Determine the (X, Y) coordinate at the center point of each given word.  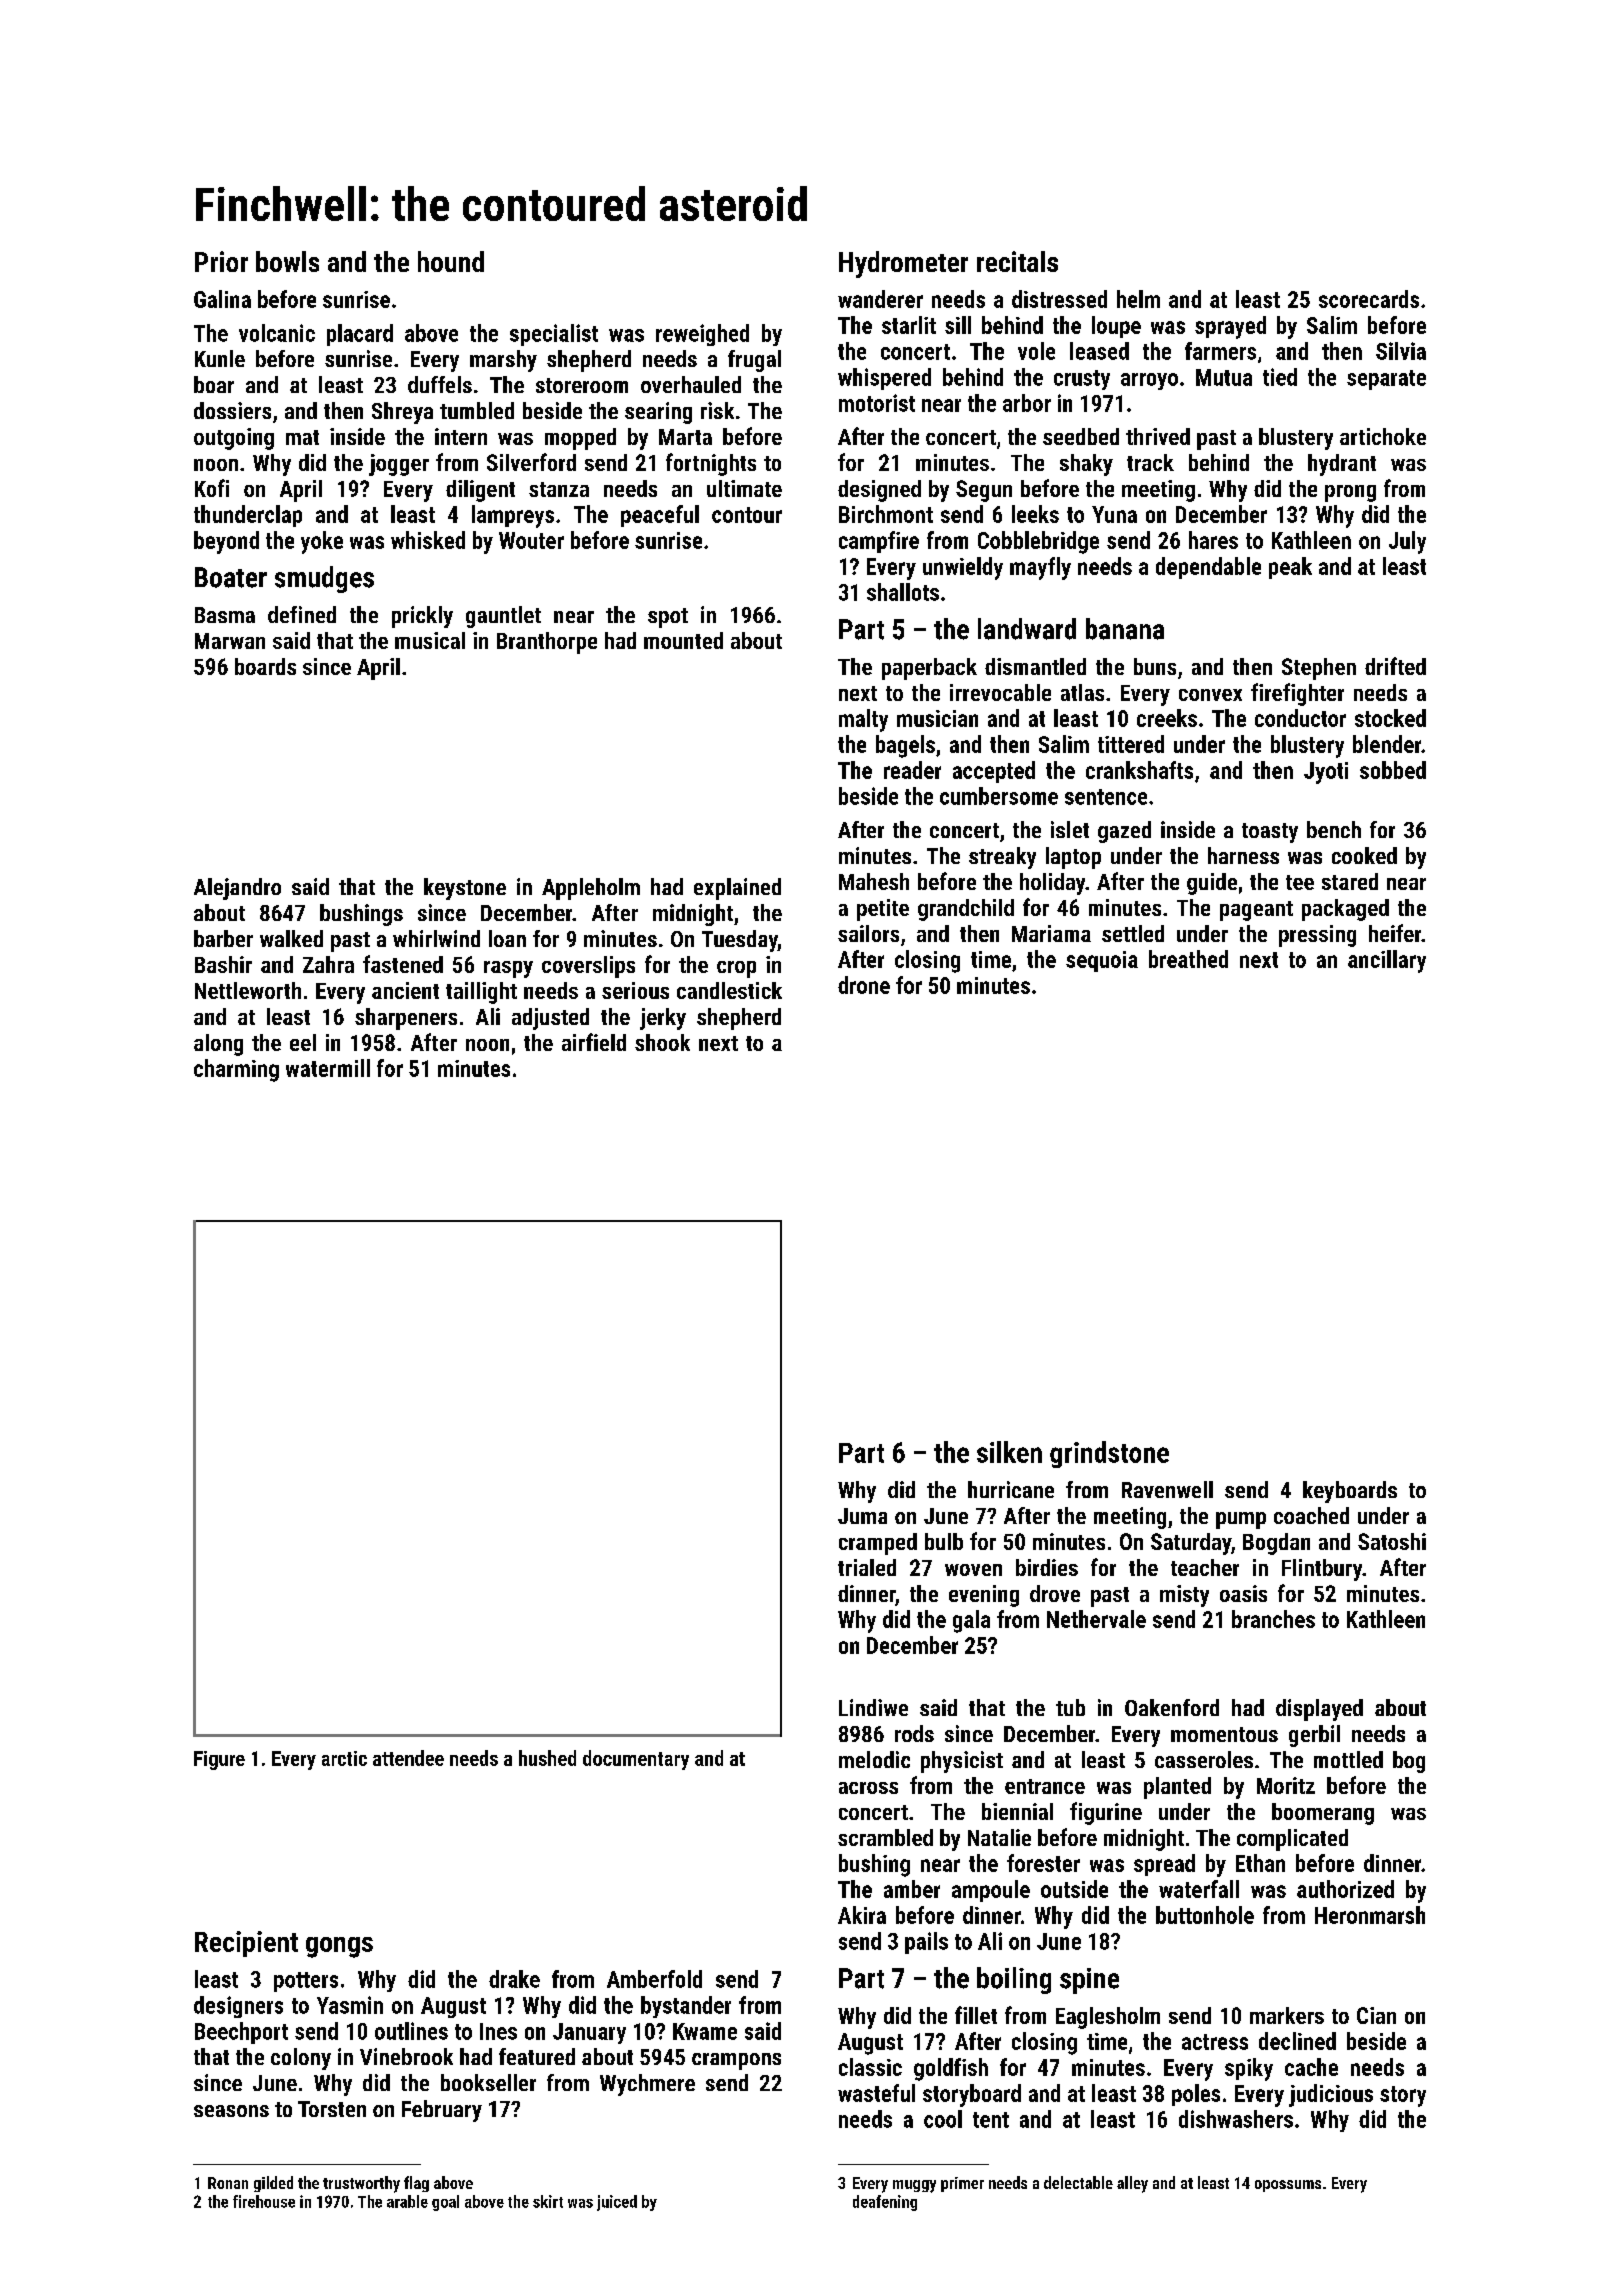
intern (461, 436)
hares (1213, 540)
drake (514, 1979)
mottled (1348, 1759)
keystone (465, 889)
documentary (636, 1760)
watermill (328, 1068)
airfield (594, 1042)
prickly (422, 617)
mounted (683, 640)
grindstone (1109, 1454)
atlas (1082, 692)
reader (912, 770)
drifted (1395, 666)
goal (445, 2203)
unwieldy (963, 568)
